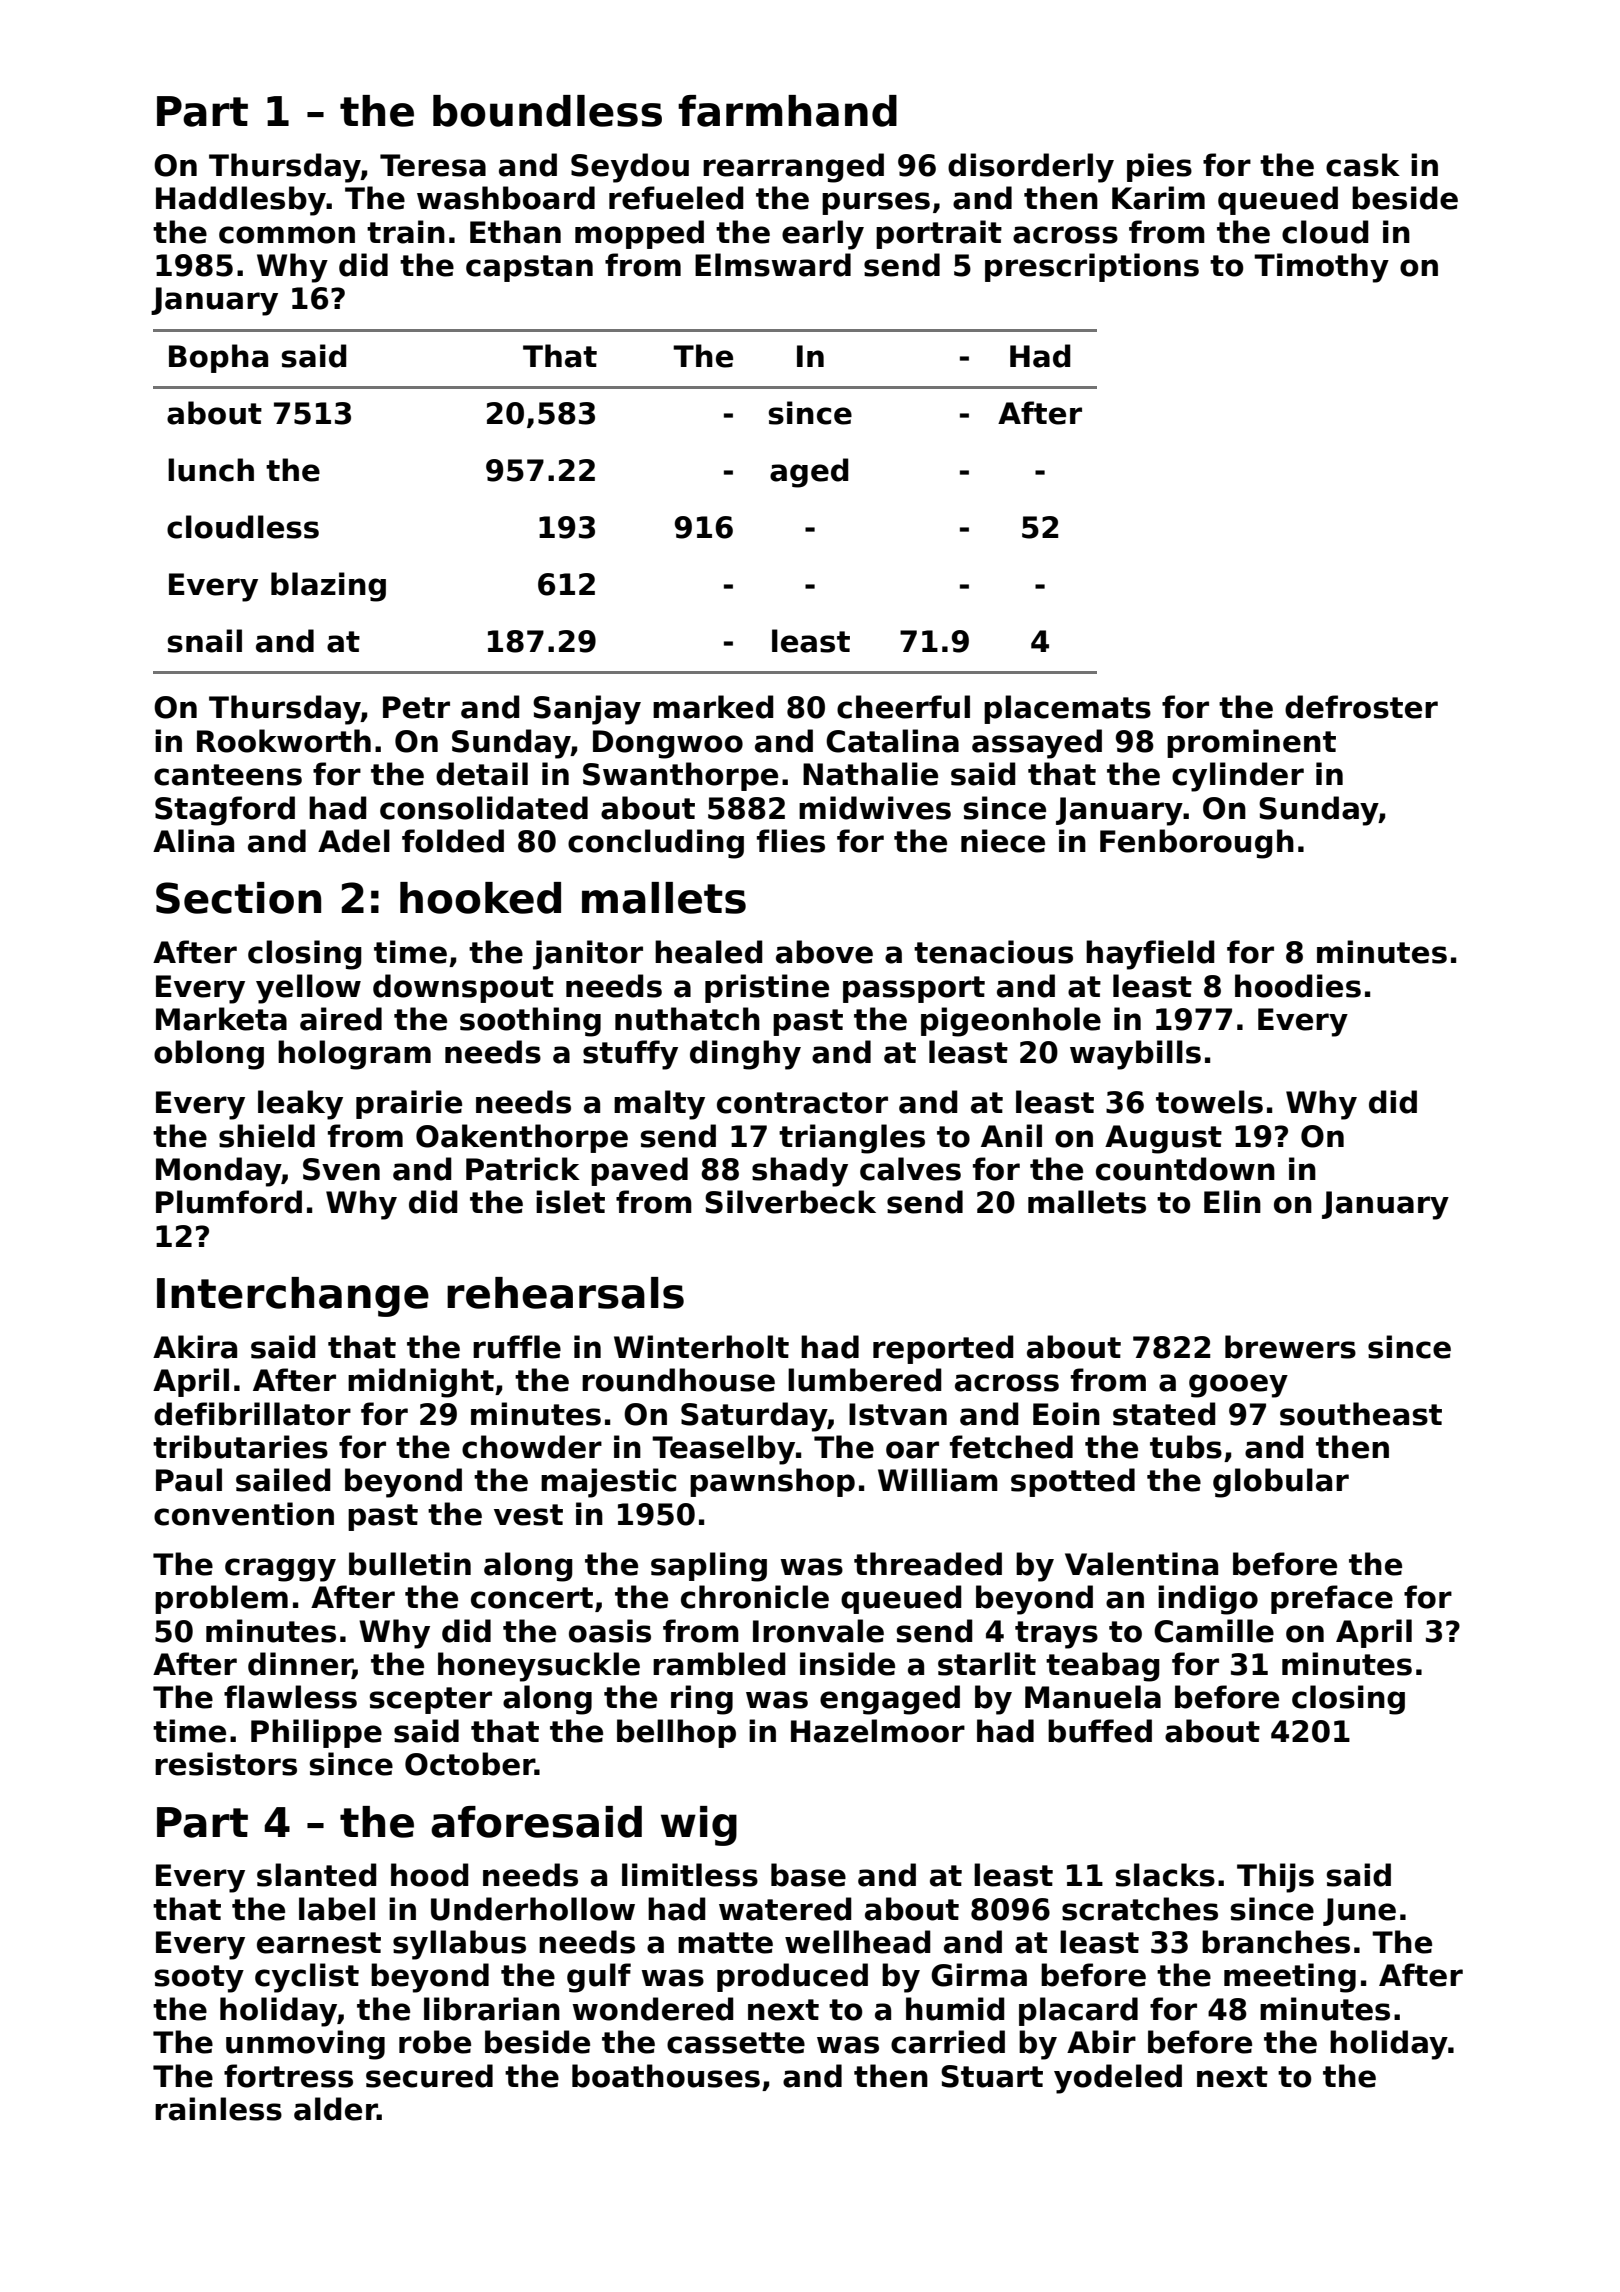 The height and width of the image is (2292, 1620). Describe the element at coordinates (1159, 167) in the image. I see `pies` at that location.
